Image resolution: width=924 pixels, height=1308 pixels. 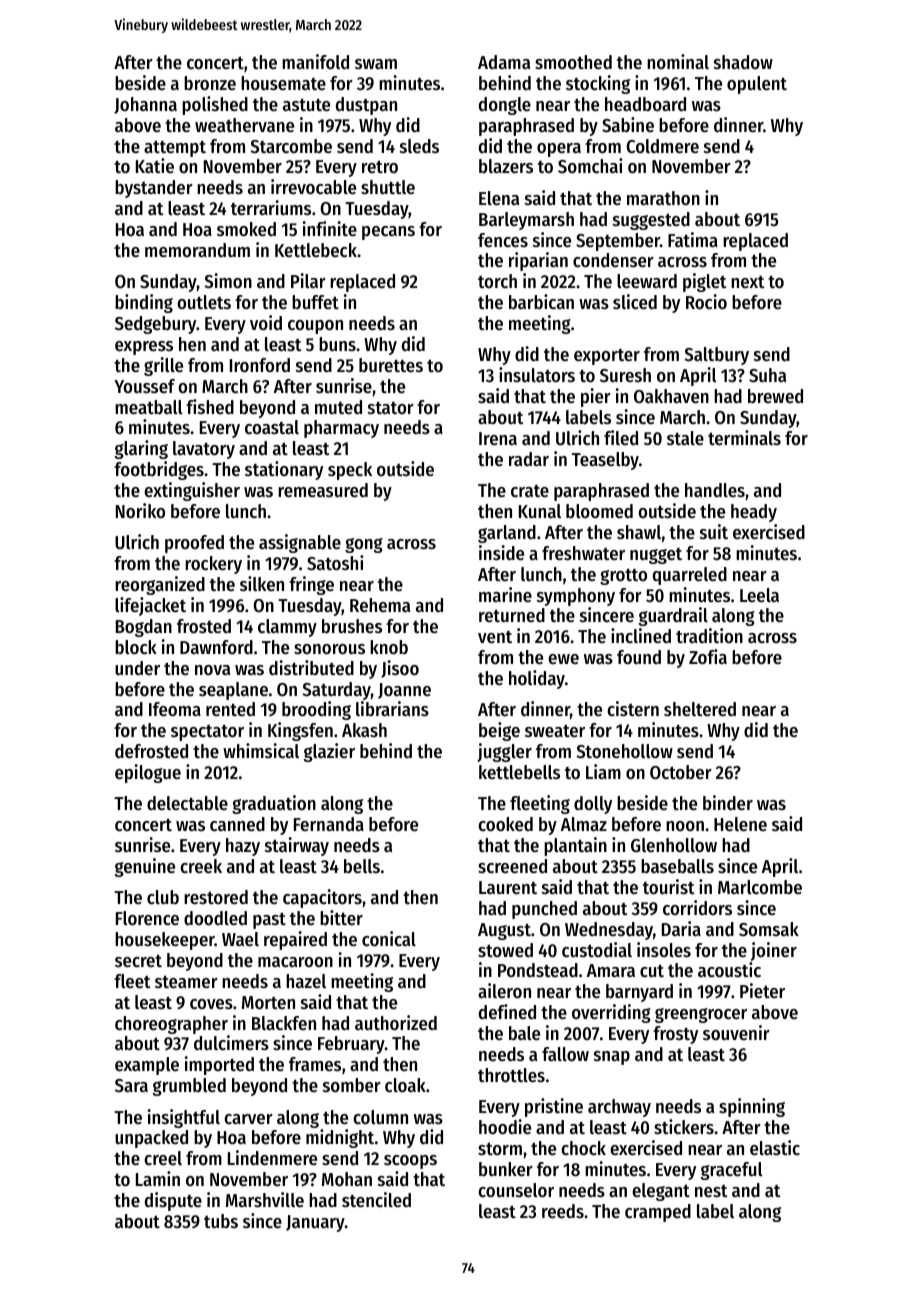 I want to click on Adama, so click(x=504, y=62).
